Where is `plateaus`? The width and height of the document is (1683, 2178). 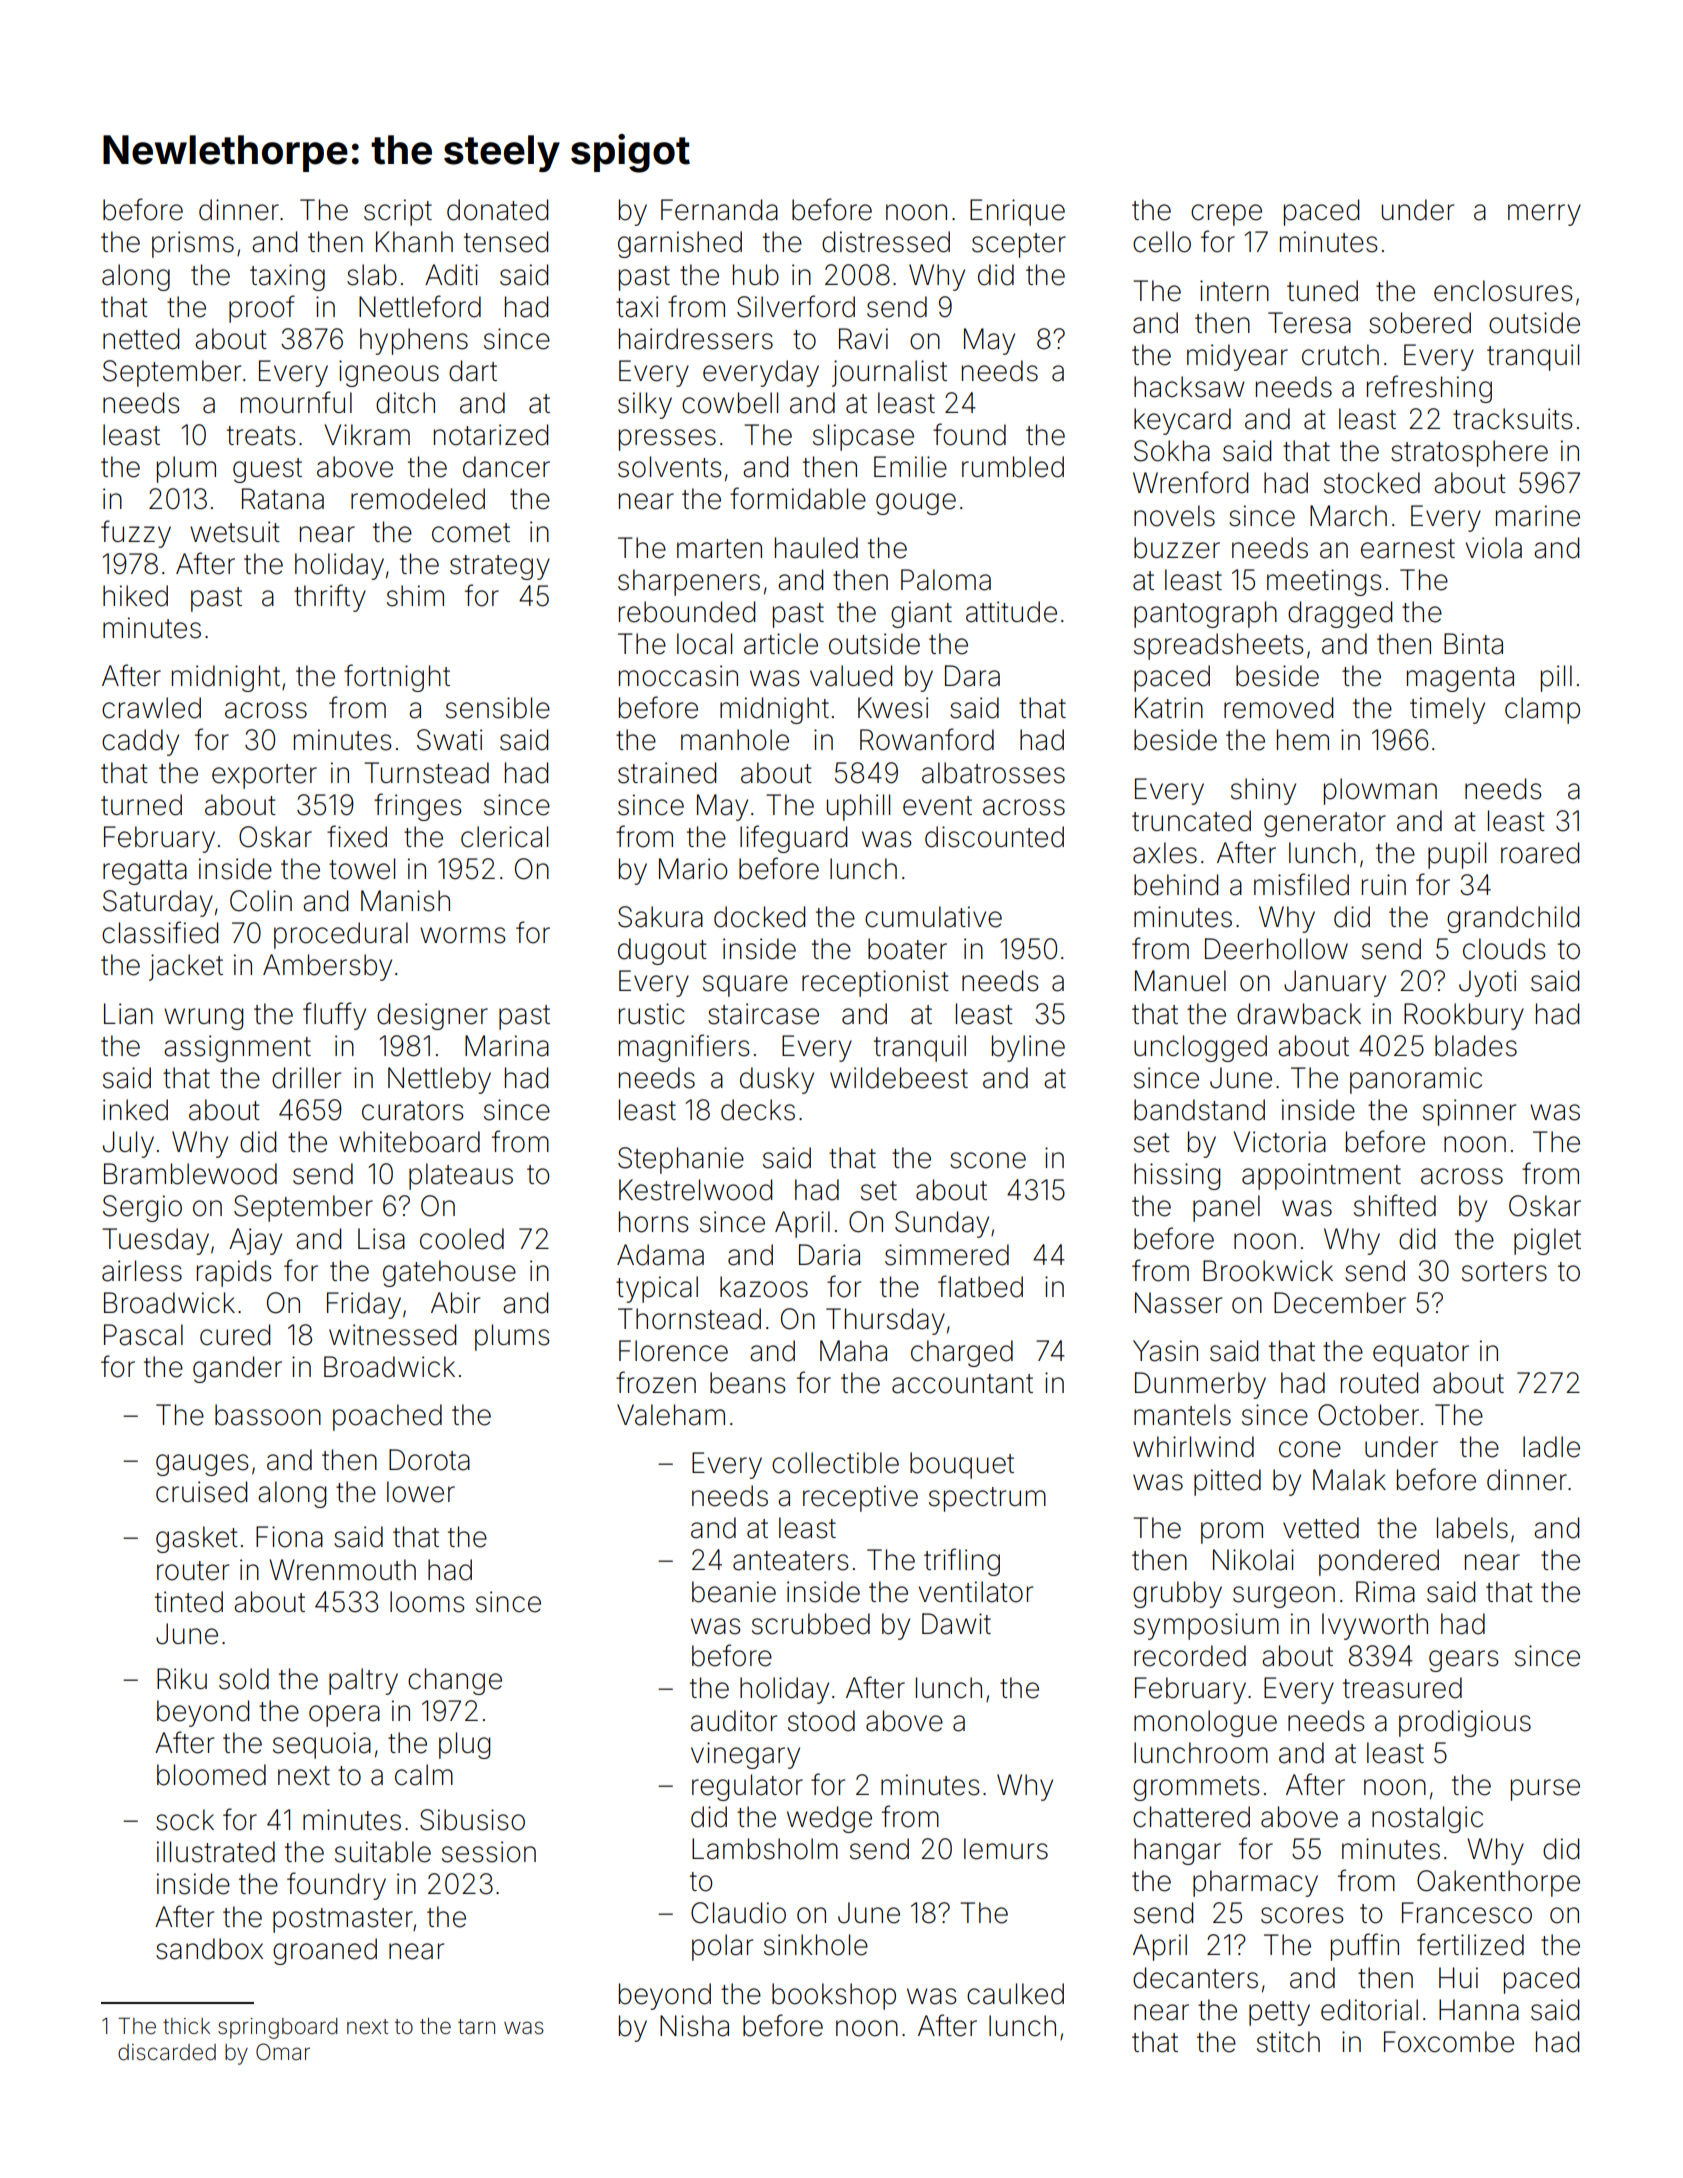
plateaus is located at coordinates (461, 1176).
